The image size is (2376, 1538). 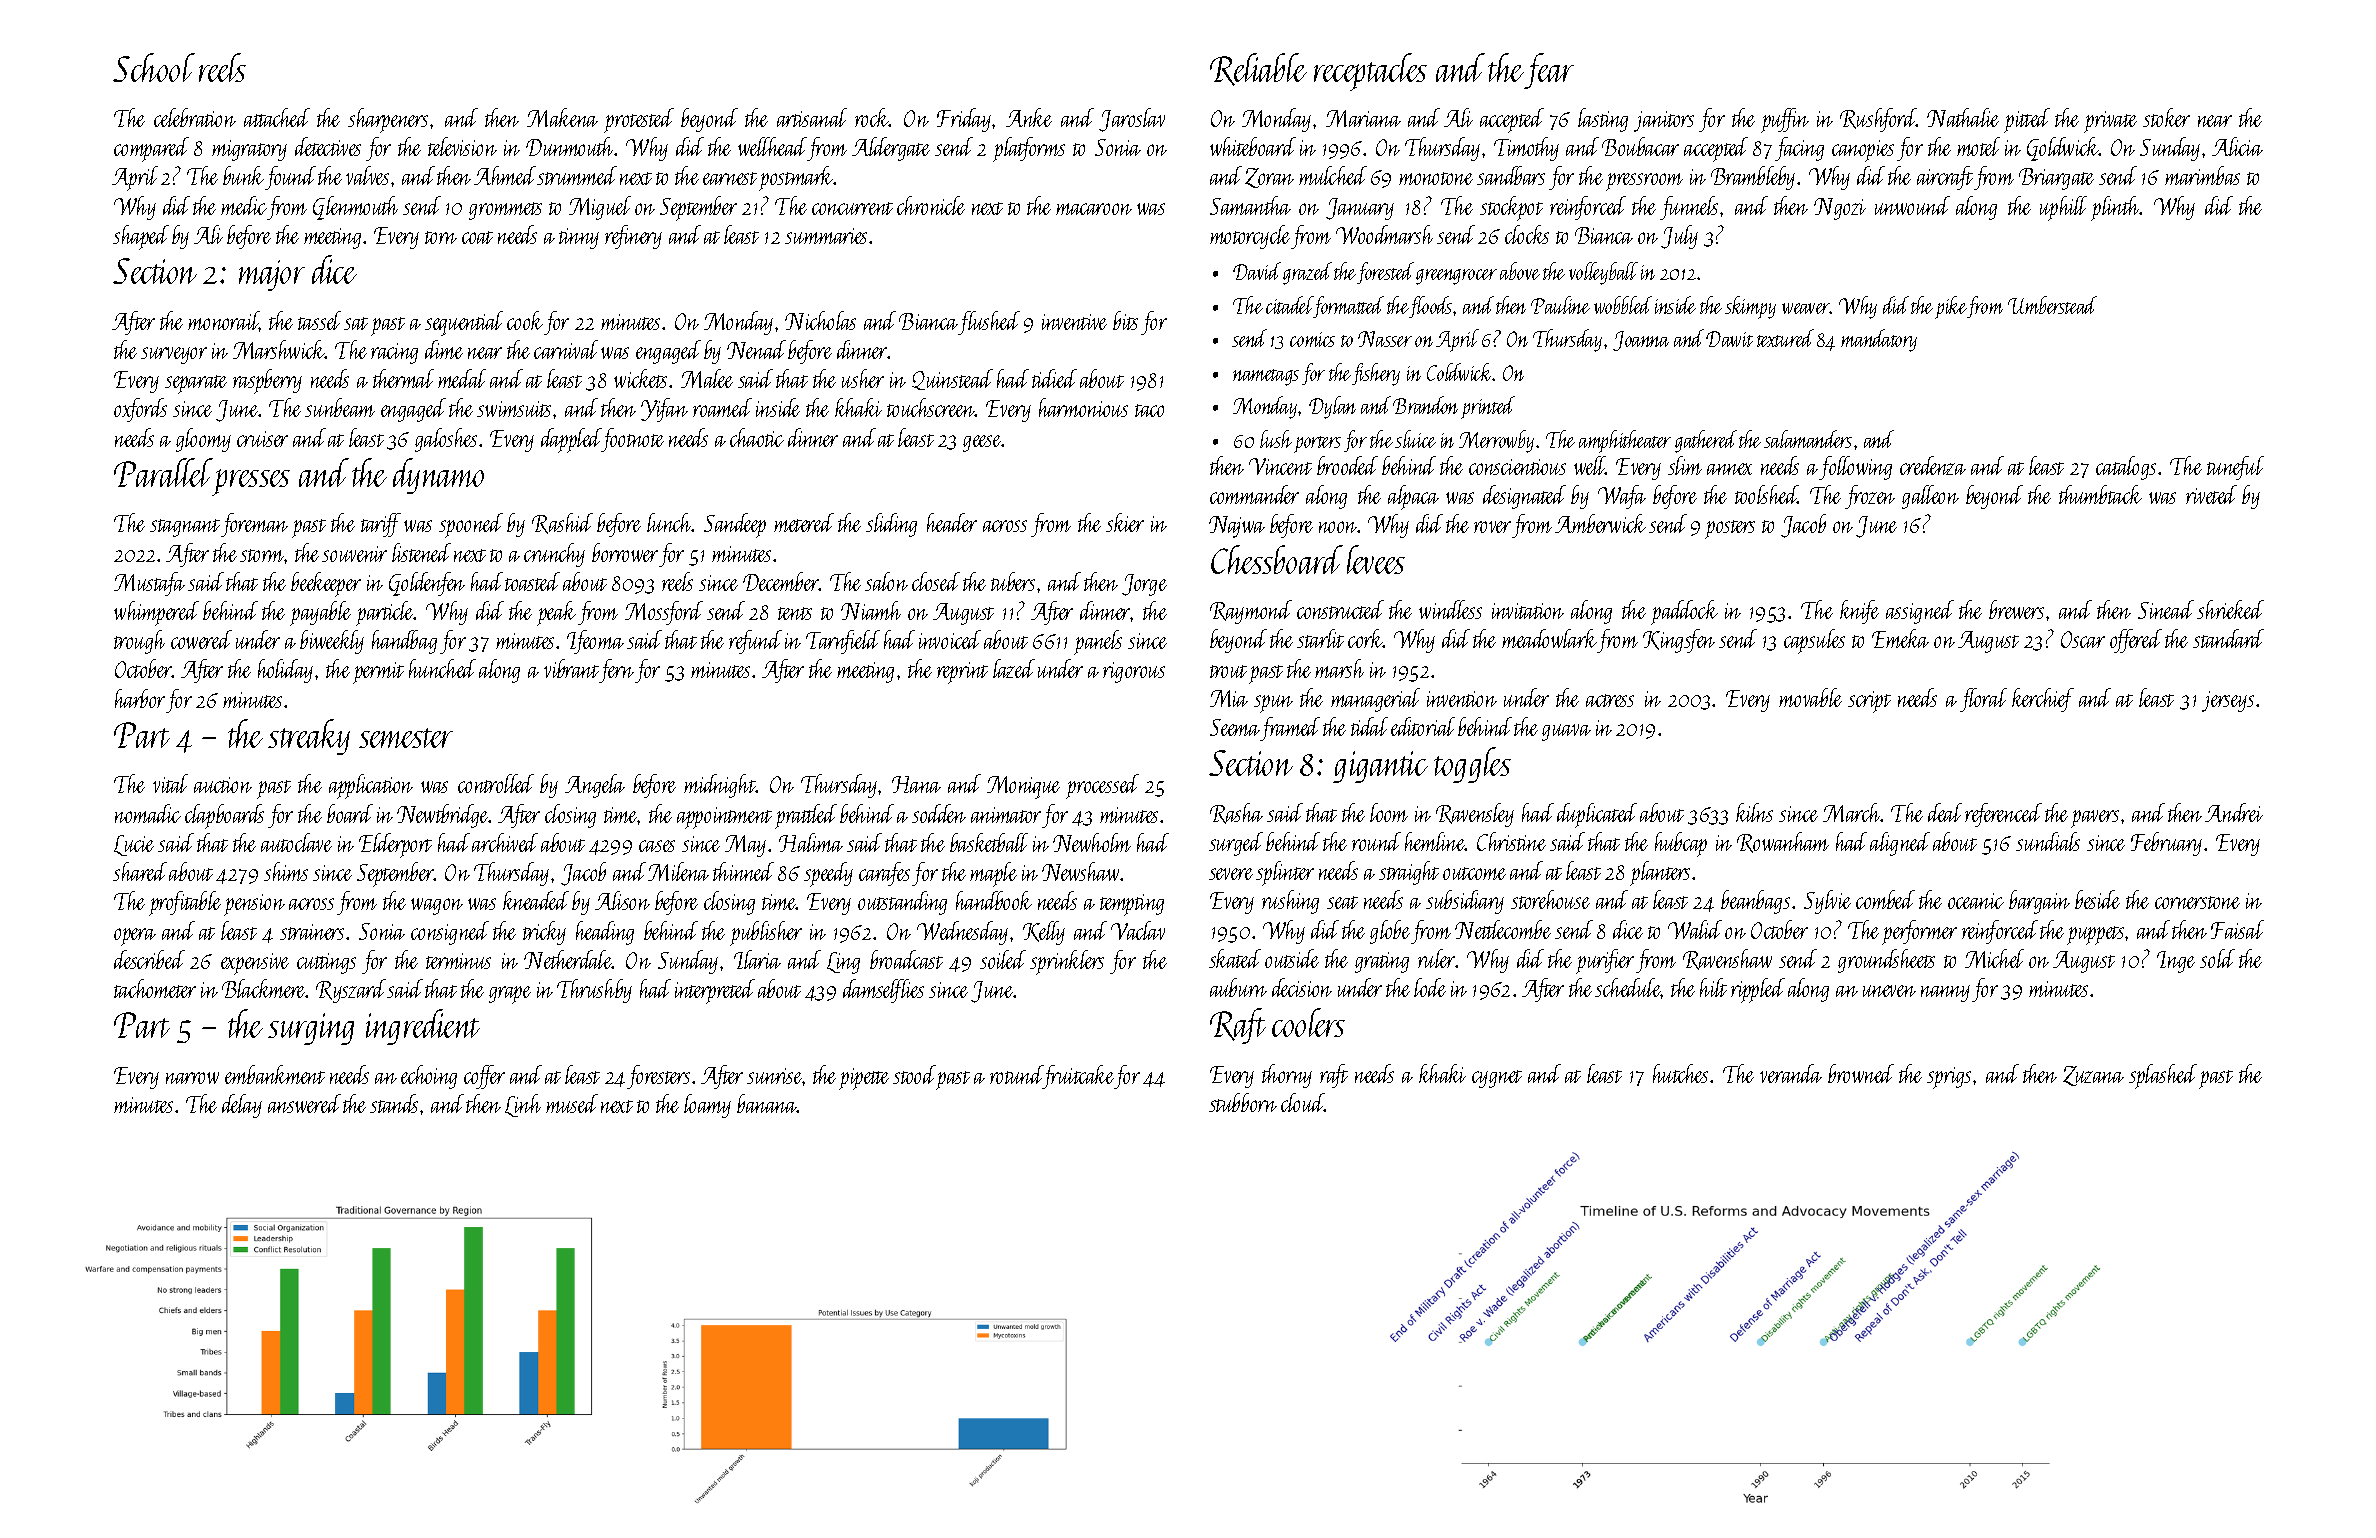 What do you see at coordinates (484, 1077) in the screenshot?
I see `coffer` at bounding box center [484, 1077].
